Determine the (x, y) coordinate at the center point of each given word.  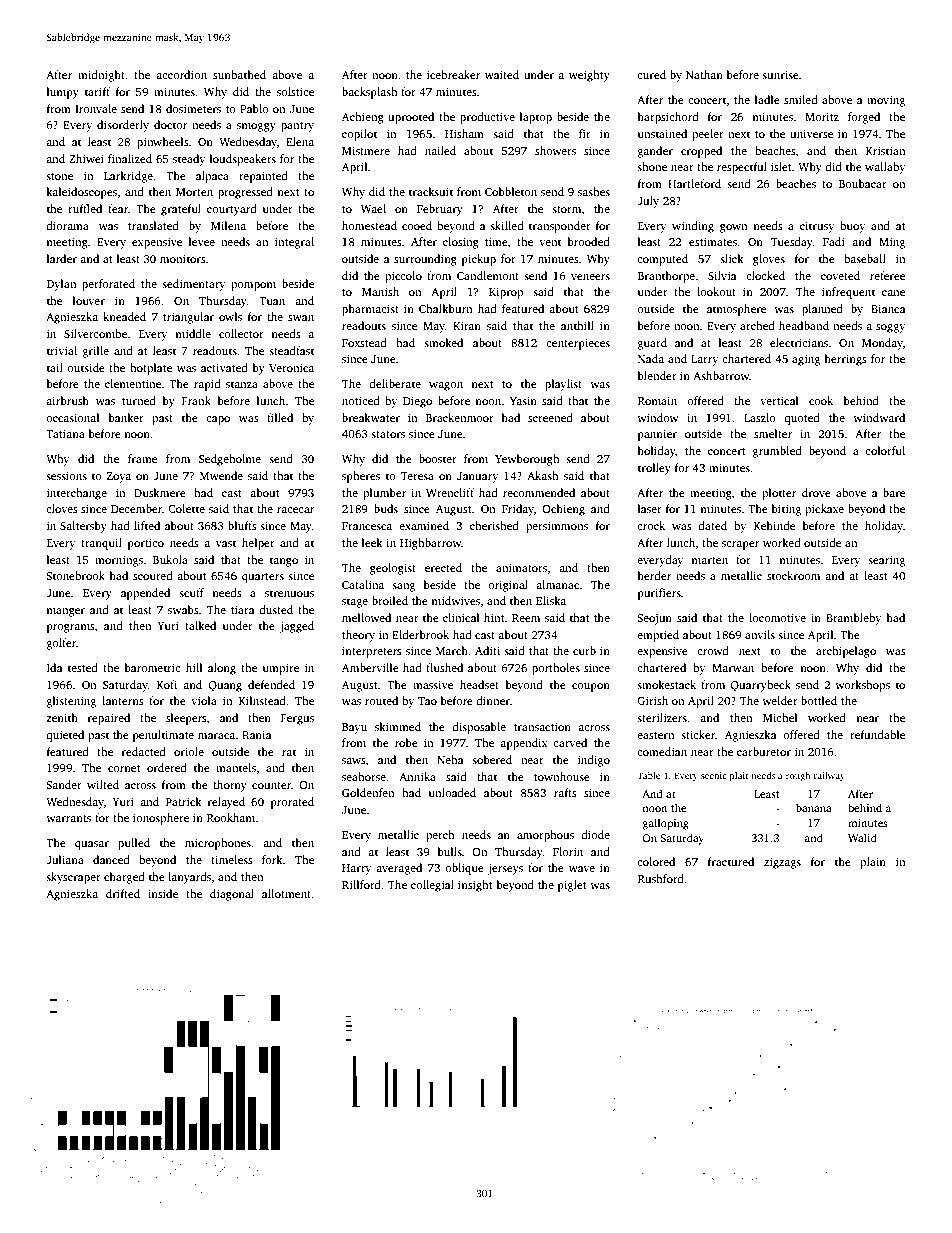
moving (886, 101)
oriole (189, 751)
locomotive (777, 617)
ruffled (85, 208)
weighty (589, 76)
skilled (507, 225)
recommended (539, 492)
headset (479, 684)
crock (651, 525)
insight (475, 886)
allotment (287, 893)
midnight (101, 76)
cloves (62, 508)
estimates (713, 242)
